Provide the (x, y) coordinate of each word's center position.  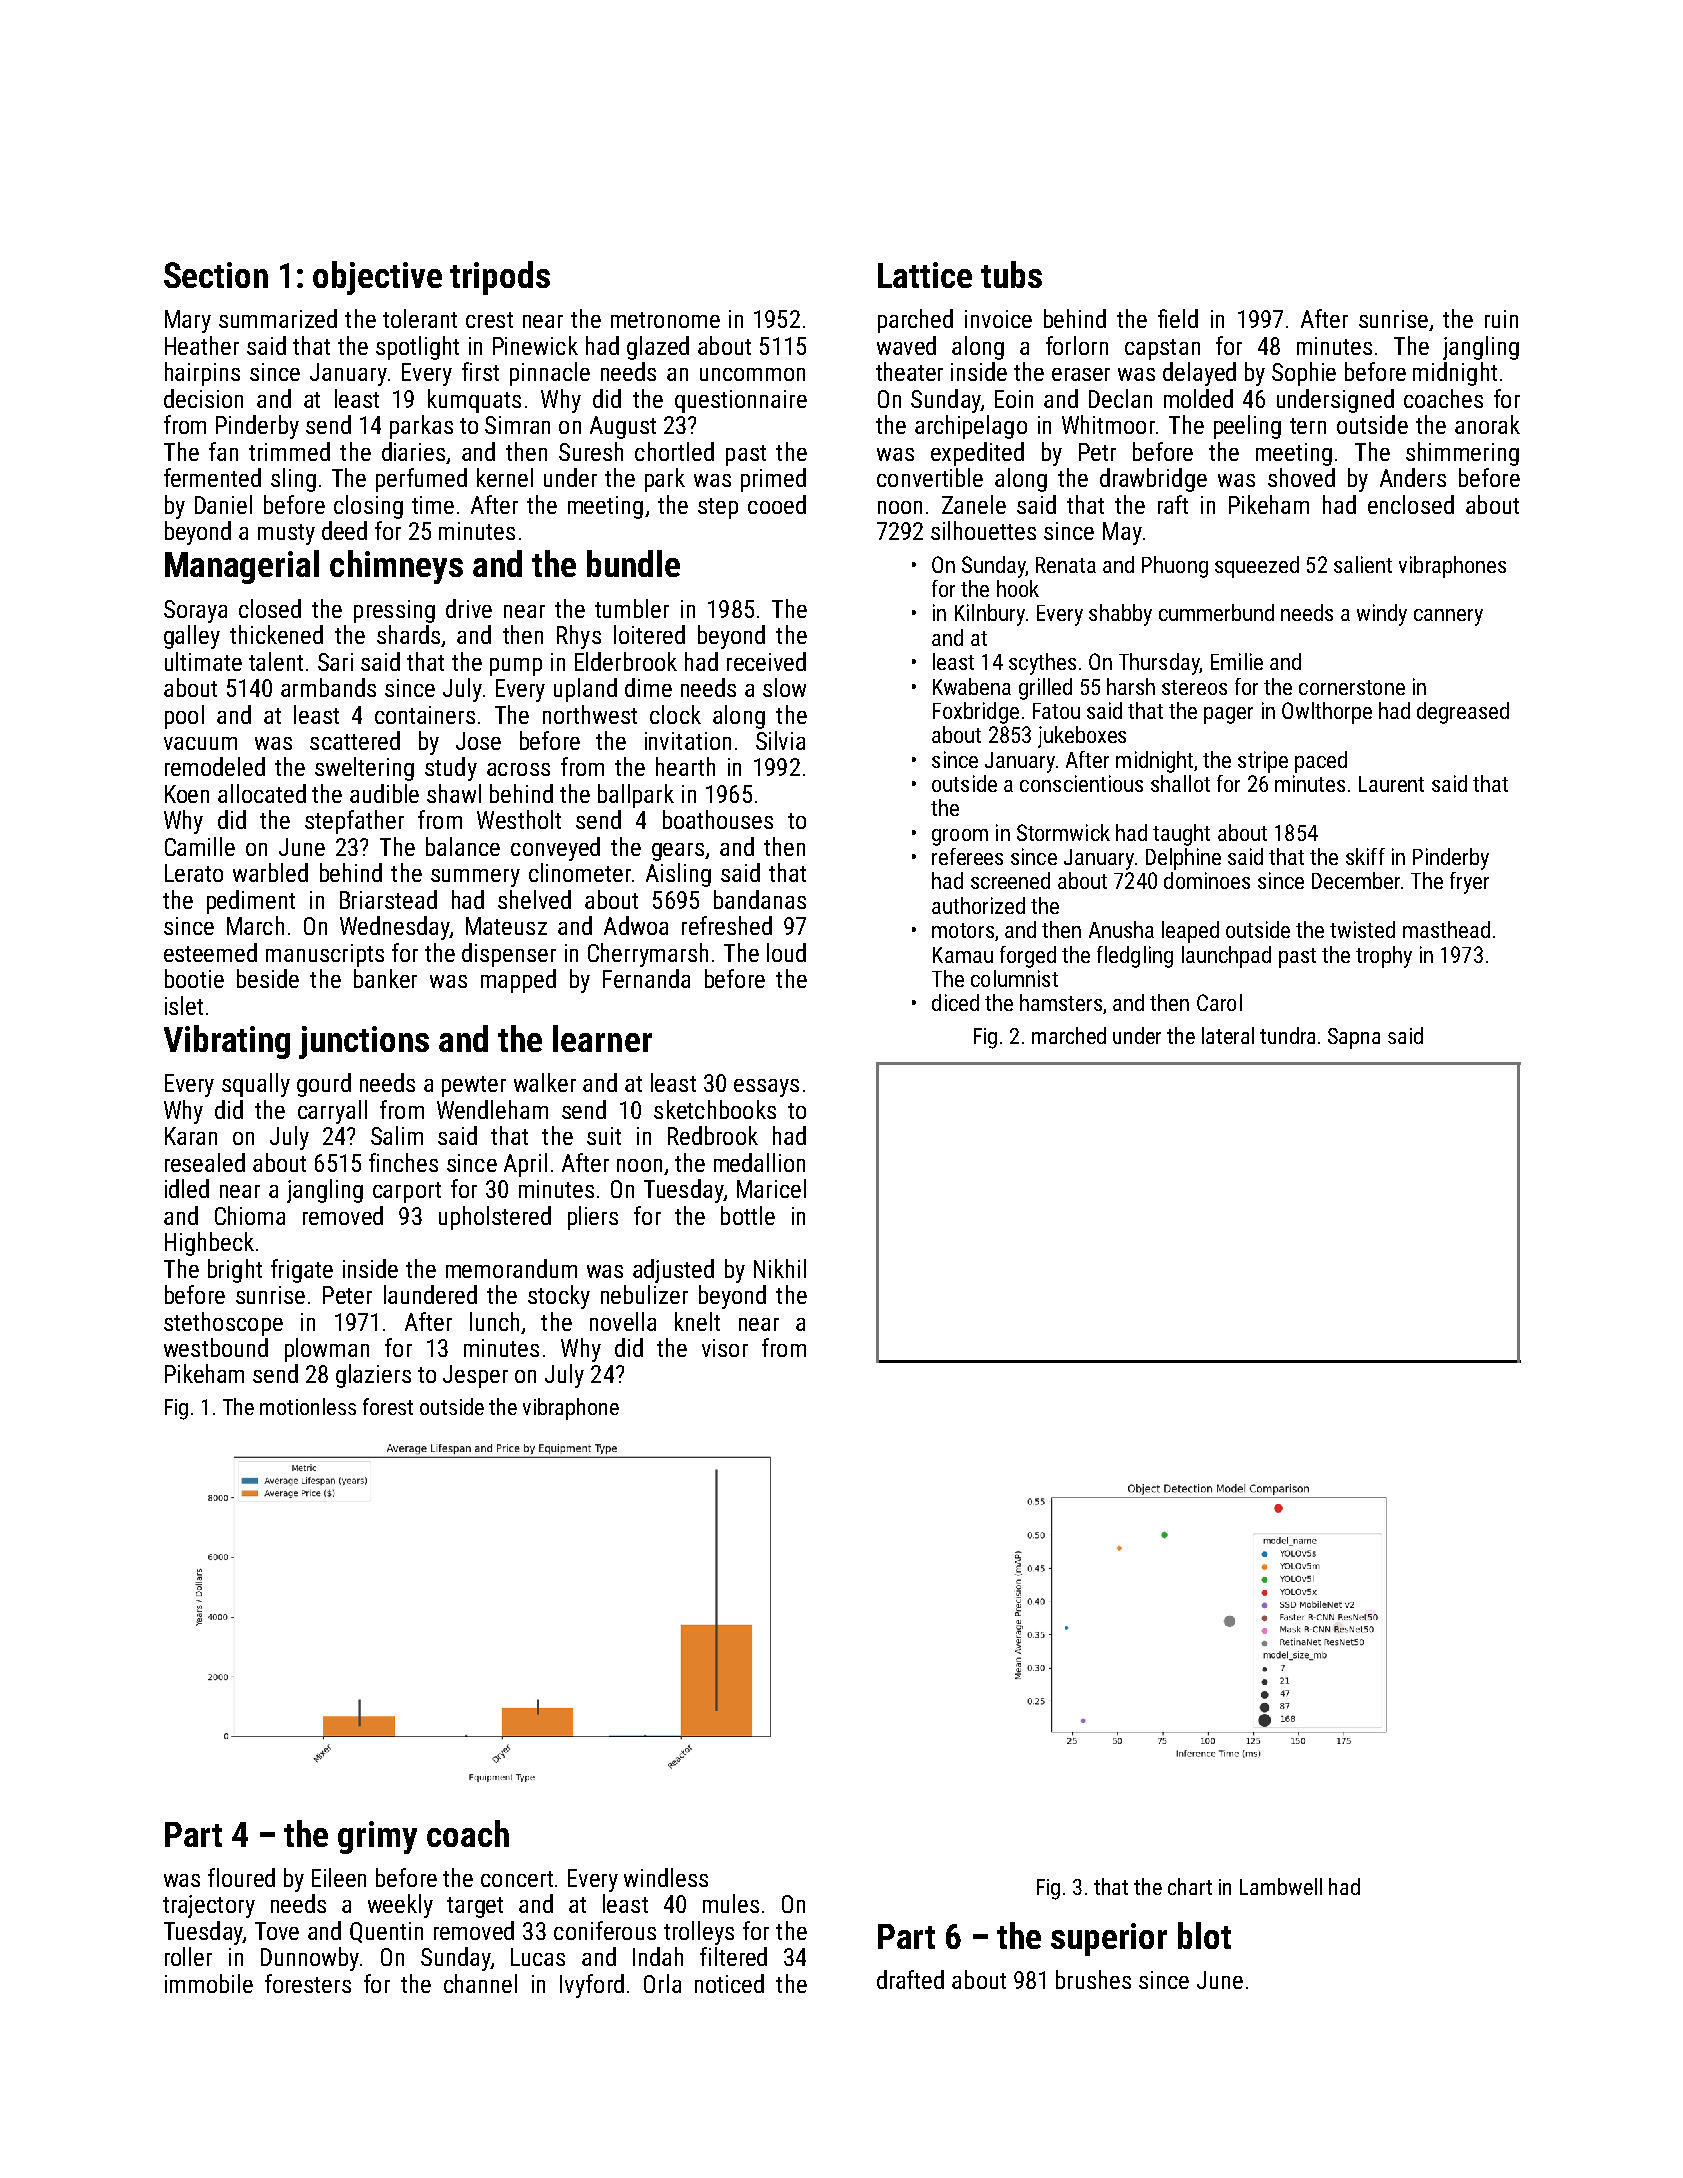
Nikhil (780, 1268)
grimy (377, 1837)
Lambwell (1281, 1886)
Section (216, 275)
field (1178, 318)
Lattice (925, 275)
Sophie (1304, 374)
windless (666, 1877)
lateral (1228, 1035)
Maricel (771, 1188)
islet (184, 1005)
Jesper (475, 1376)
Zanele (974, 504)
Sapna (1354, 1038)
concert (517, 1879)
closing (368, 507)
